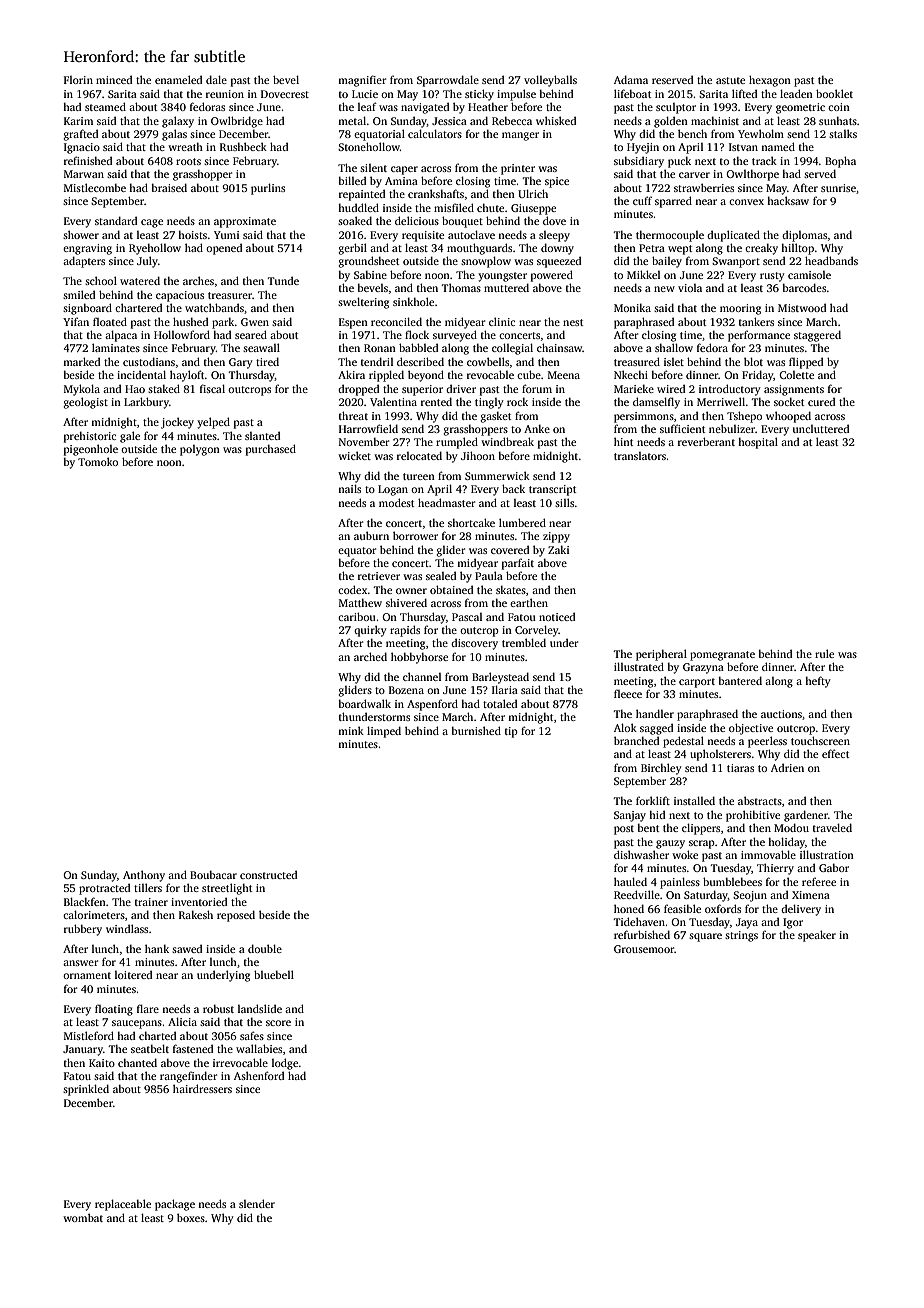 The width and height of the image is (924, 1308). Describe the element at coordinates (114, 80) in the image. I see `minced` at that location.
